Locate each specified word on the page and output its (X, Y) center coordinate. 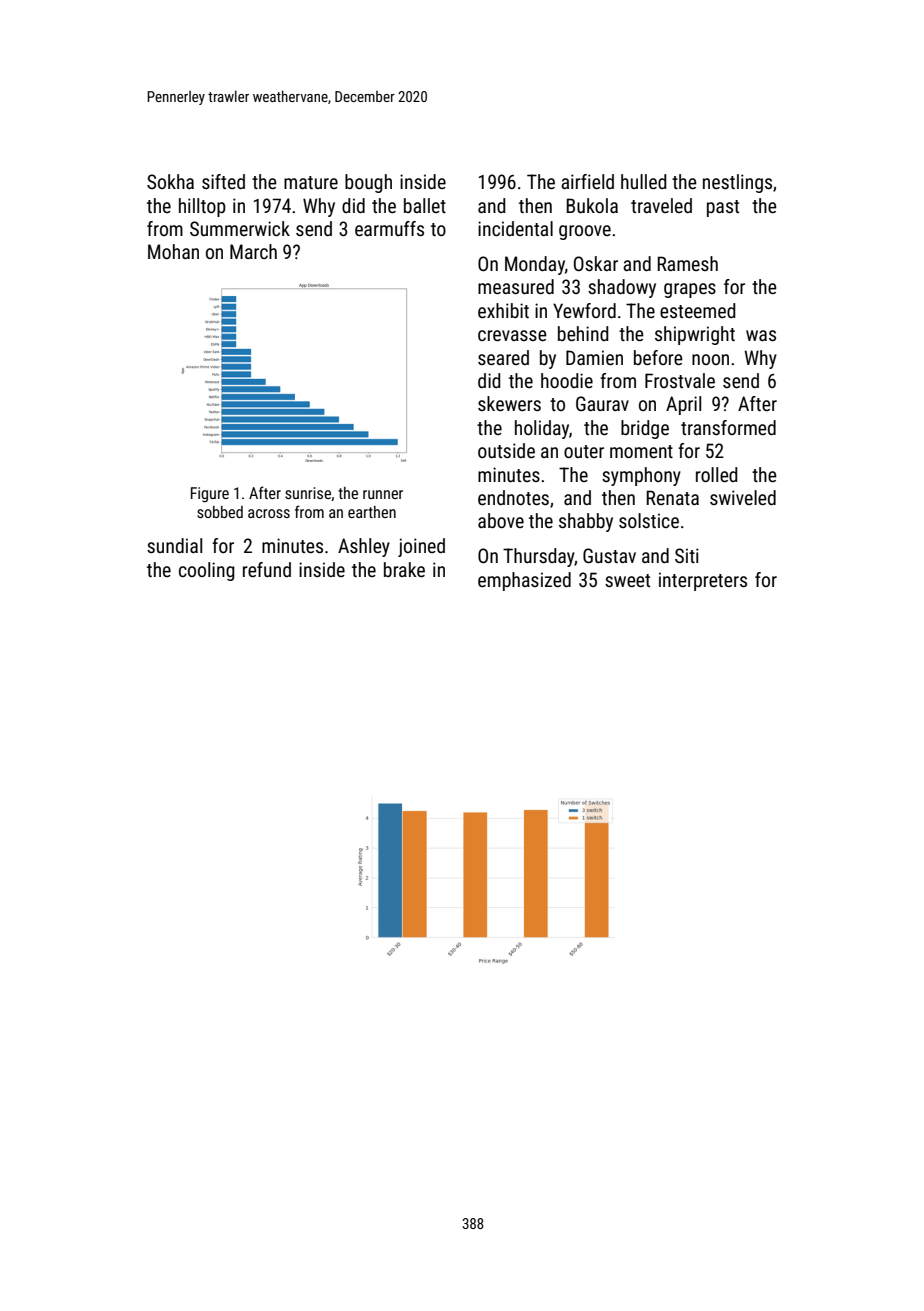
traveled (661, 205)
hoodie (567, 380)
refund (267, 569)
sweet (627, 580)
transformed (728, 427)
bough (368, 183)
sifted (223, 181)
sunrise (308, 493)
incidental (515, 228)
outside (506, 450)
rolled (717, 474)
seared (503, 357)
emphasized (524, 581)
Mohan (173, 251)
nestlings (737, 183)
